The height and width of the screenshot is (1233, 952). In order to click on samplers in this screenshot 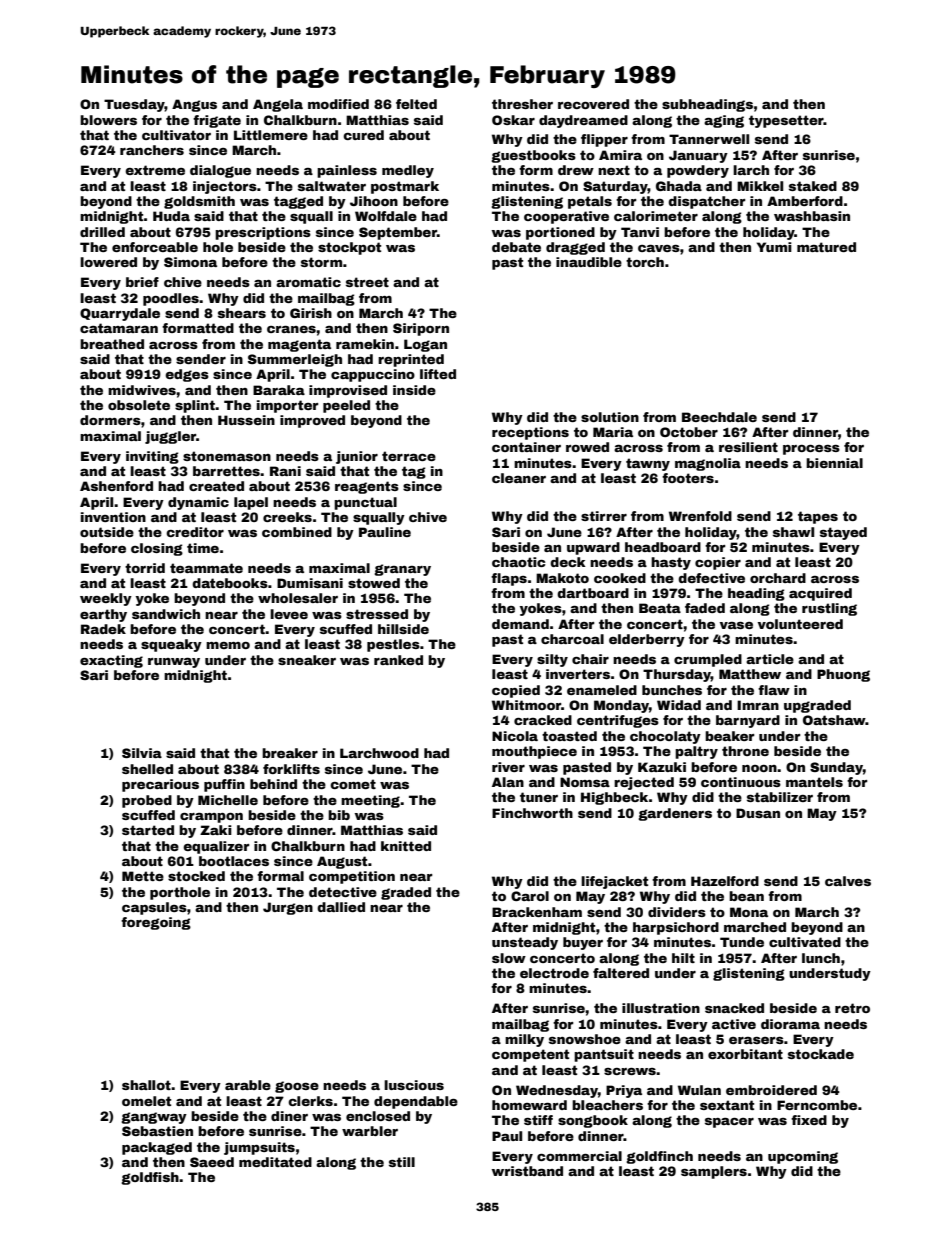, I will do `click(714, 1172)`.
